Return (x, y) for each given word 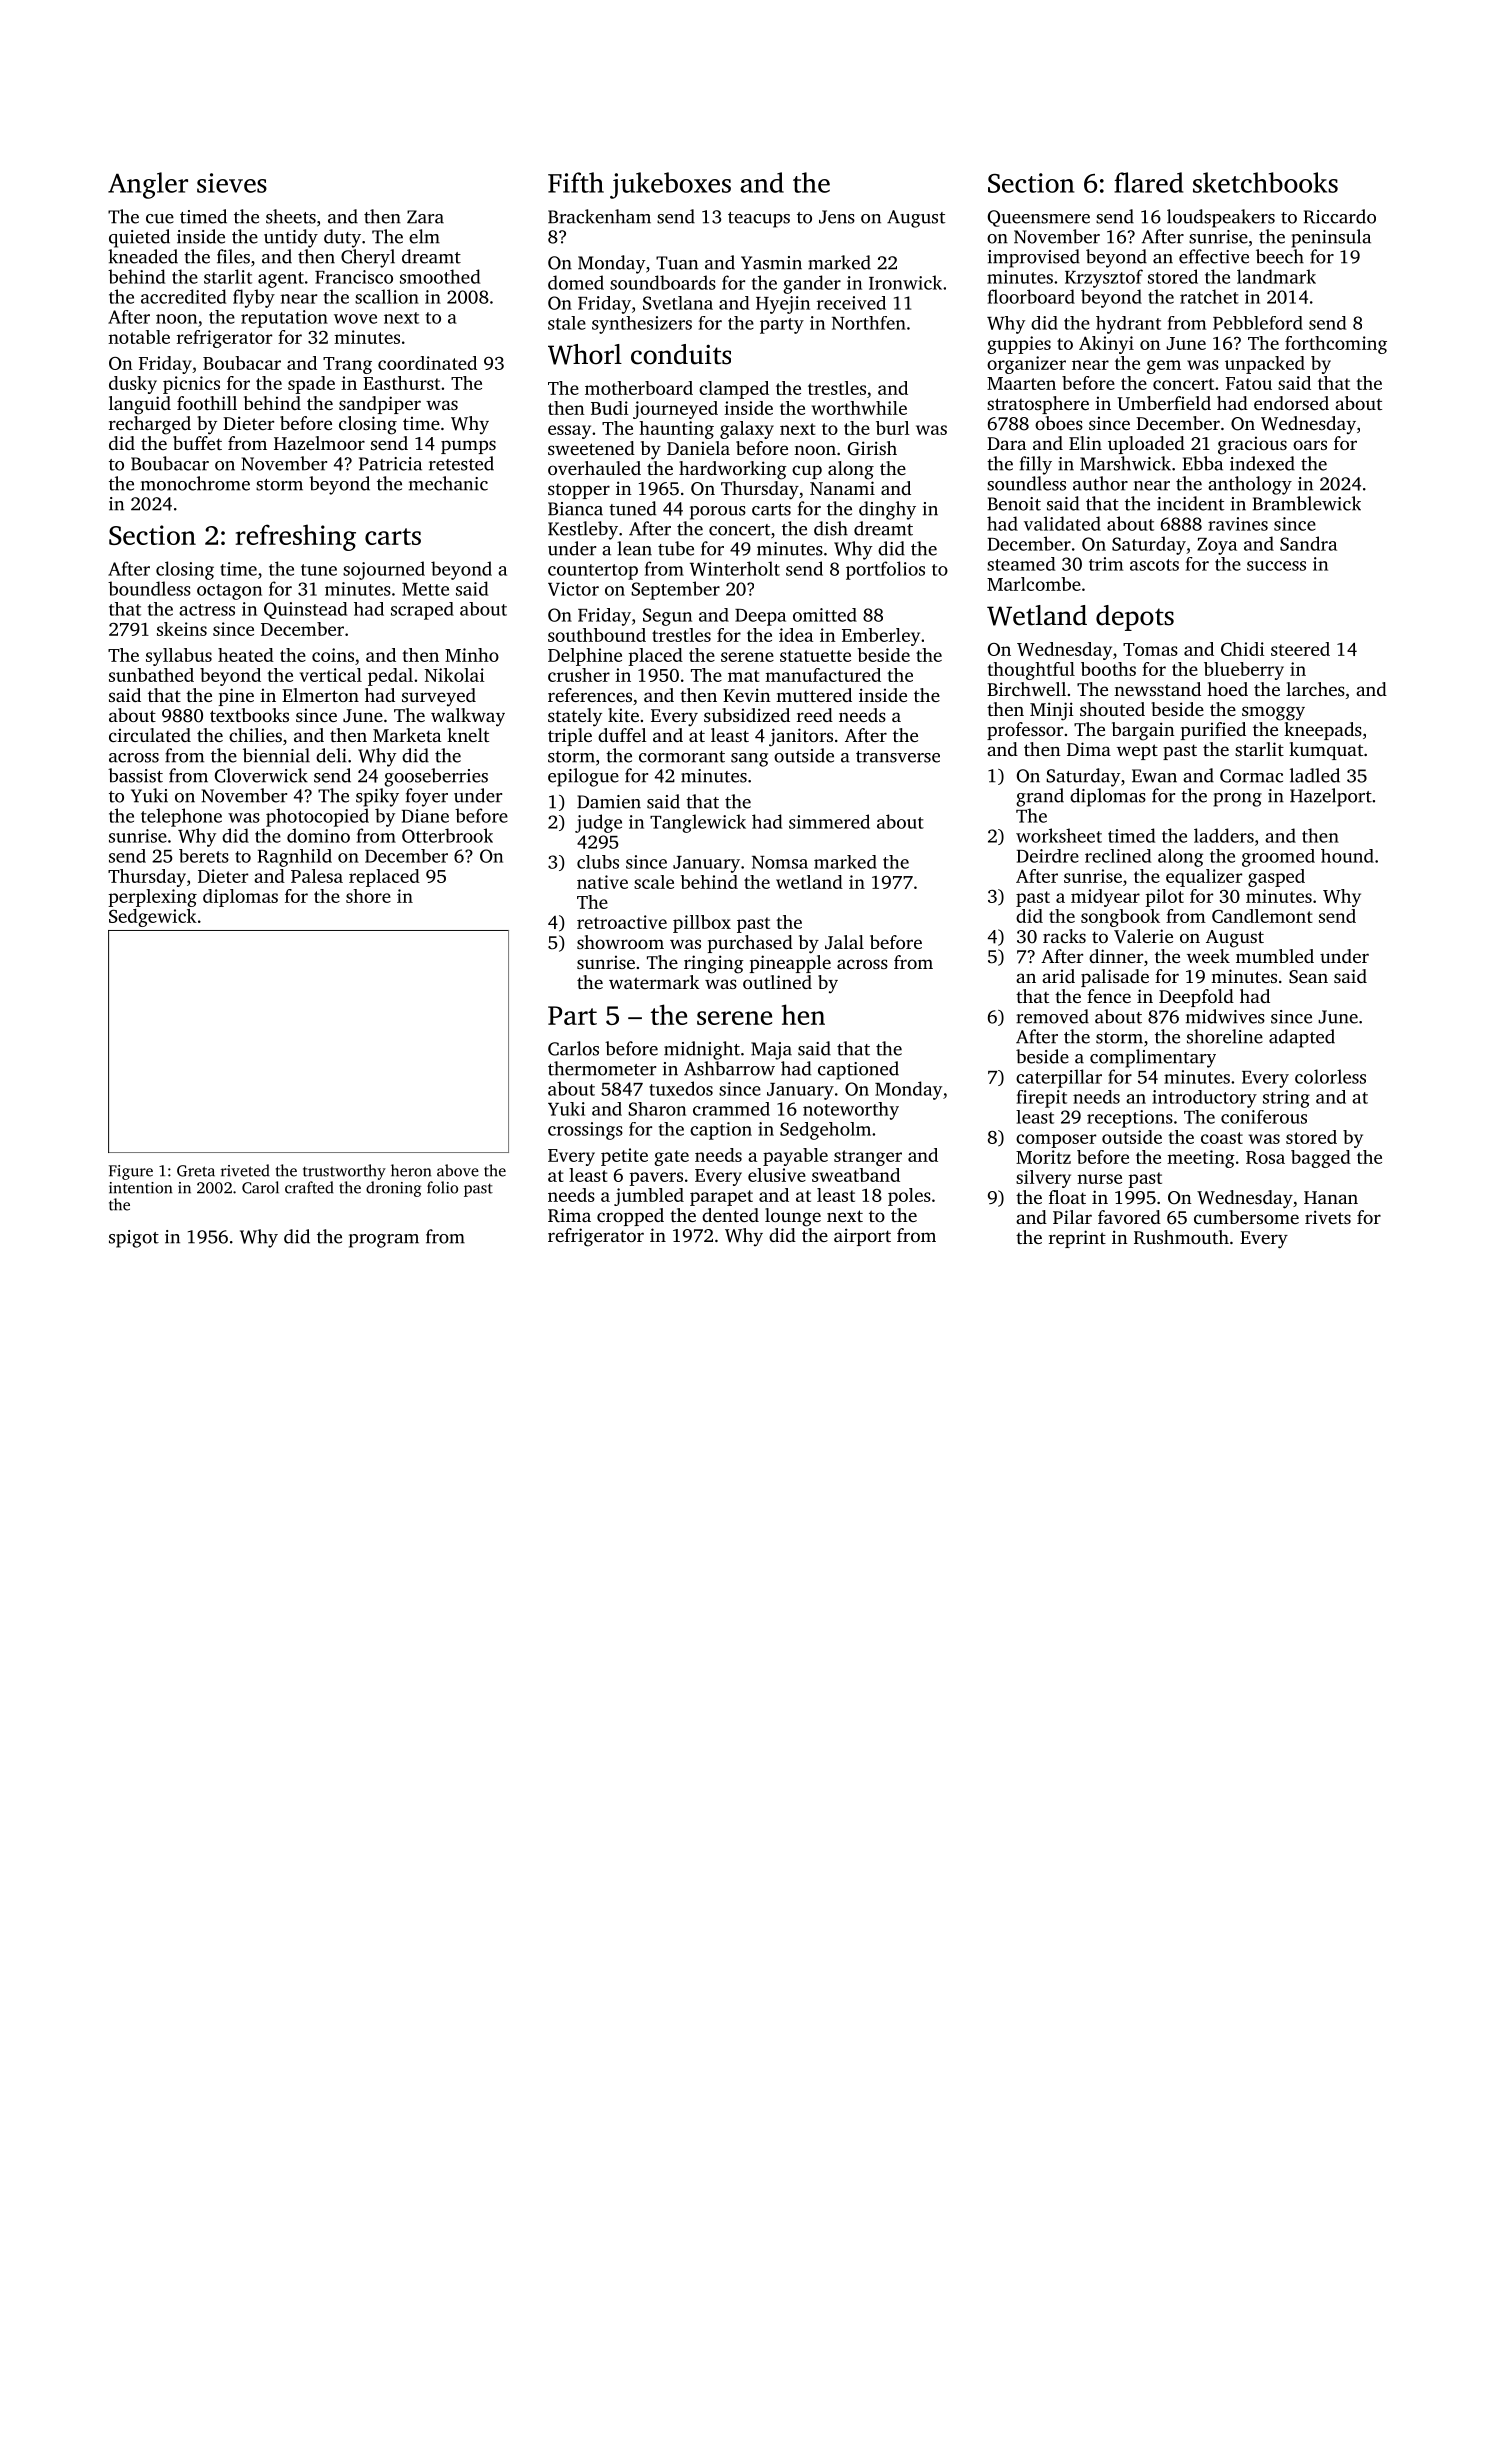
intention (140, 1188)
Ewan (1154, 776)
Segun (667, 617)
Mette (425, 589)
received (851, 303)
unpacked (1265, 365)
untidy (291, 238)
